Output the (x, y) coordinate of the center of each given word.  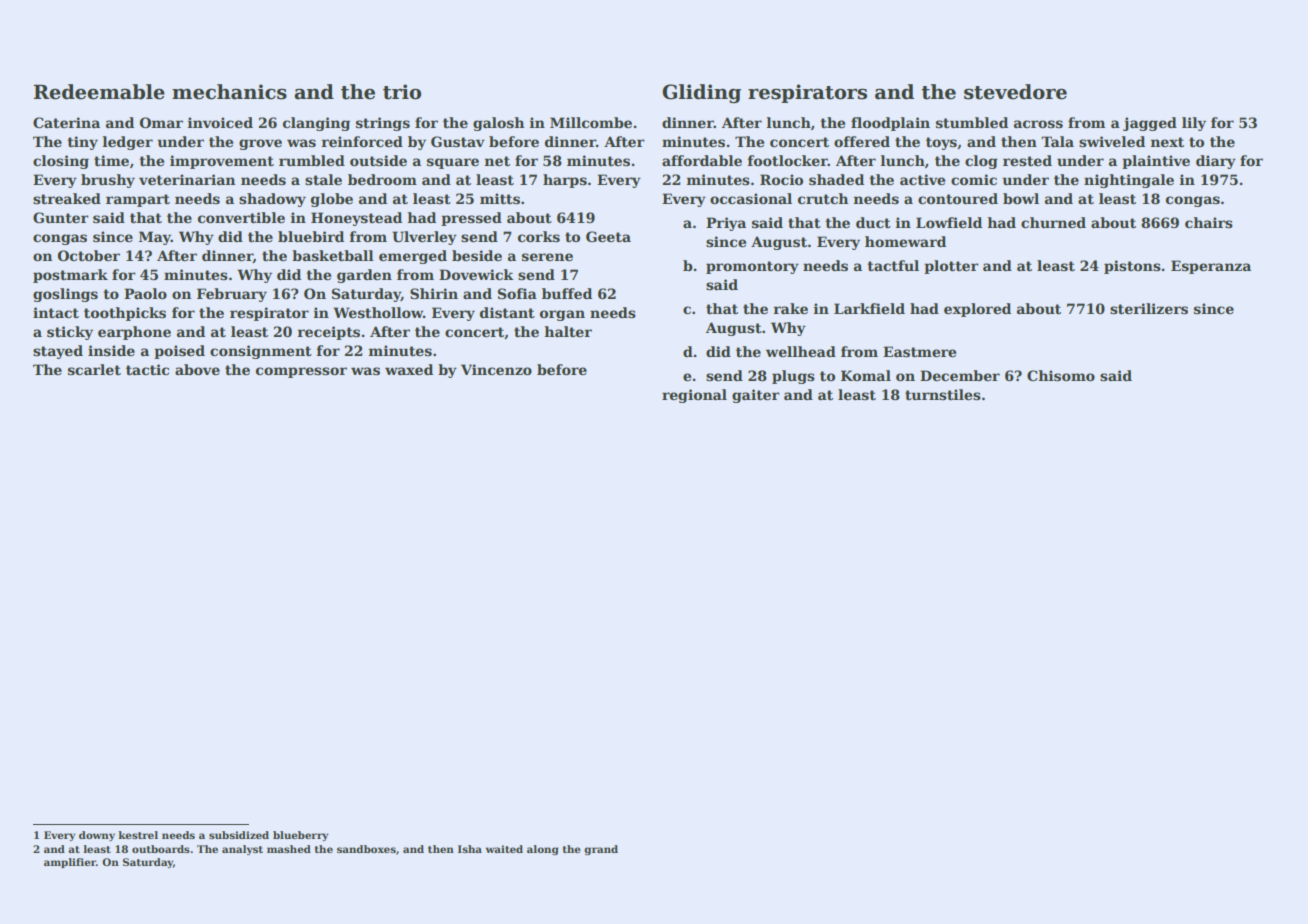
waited (504, 849)
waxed (409, 369)
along (543, 850)
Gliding (701, 93)
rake (790, 308)
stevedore (1015, 92)
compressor (301, 372)
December (960, 375)
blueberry (300, 836)
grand (601, 850)
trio (402, 92)
